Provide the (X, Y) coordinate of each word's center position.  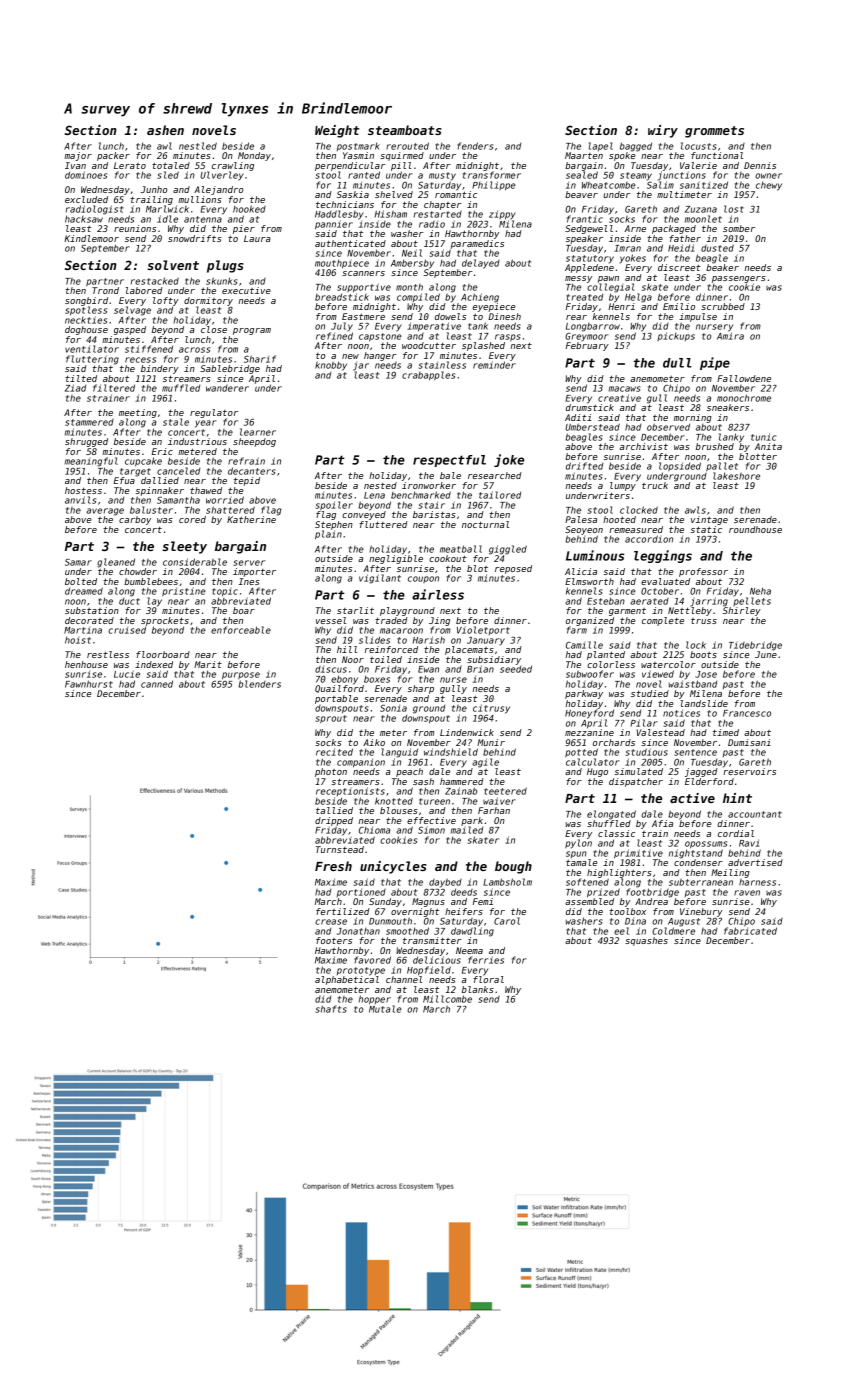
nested (380, 485)
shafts (331, 1009)
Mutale (385, 1009)
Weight (337, 131)
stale (176, 422)
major (78, 156)
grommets (714, 132)
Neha (760, 591)
